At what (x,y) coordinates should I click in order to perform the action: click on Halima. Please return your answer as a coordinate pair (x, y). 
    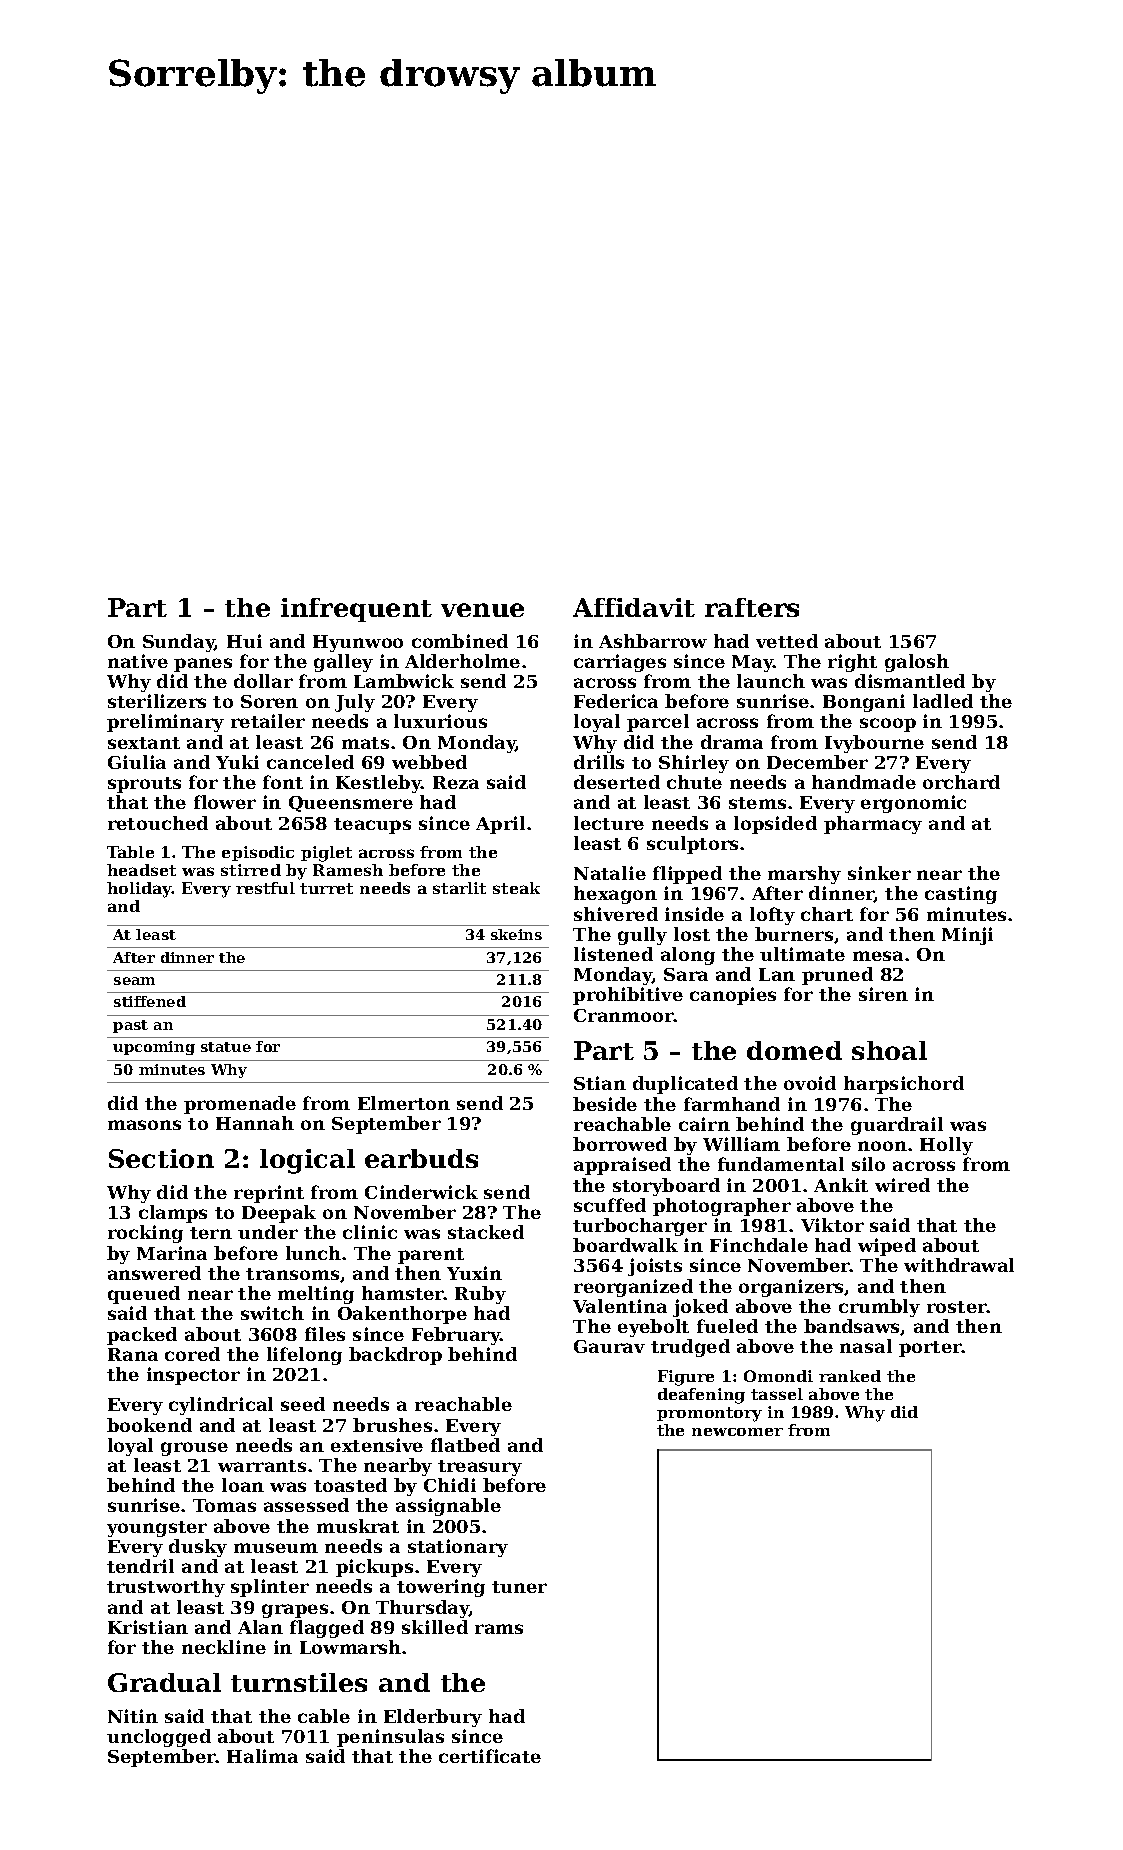
    Looking at the image, I should click on (262, 1756).
